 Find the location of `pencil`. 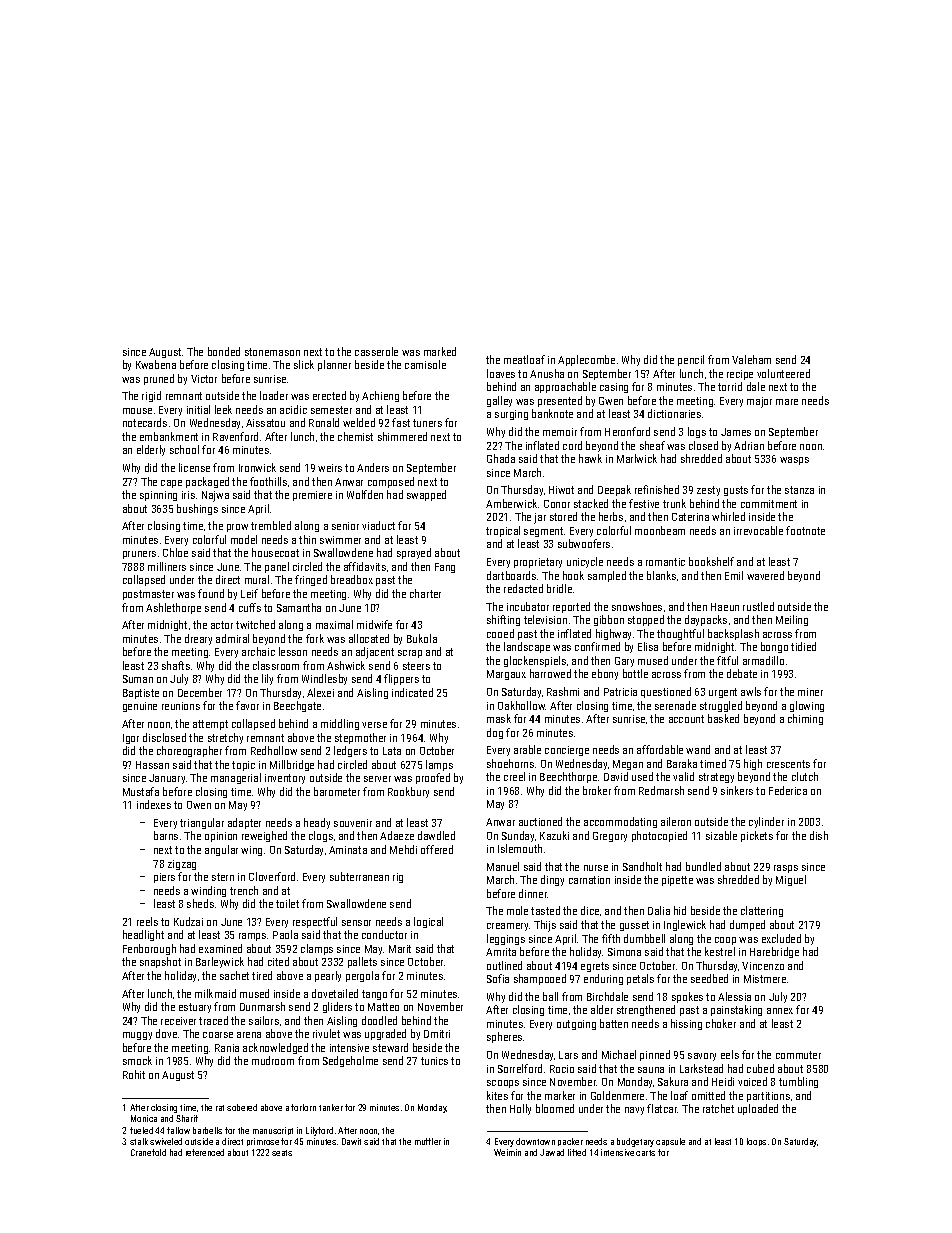

pencil is located at coordinates (691, 360).
